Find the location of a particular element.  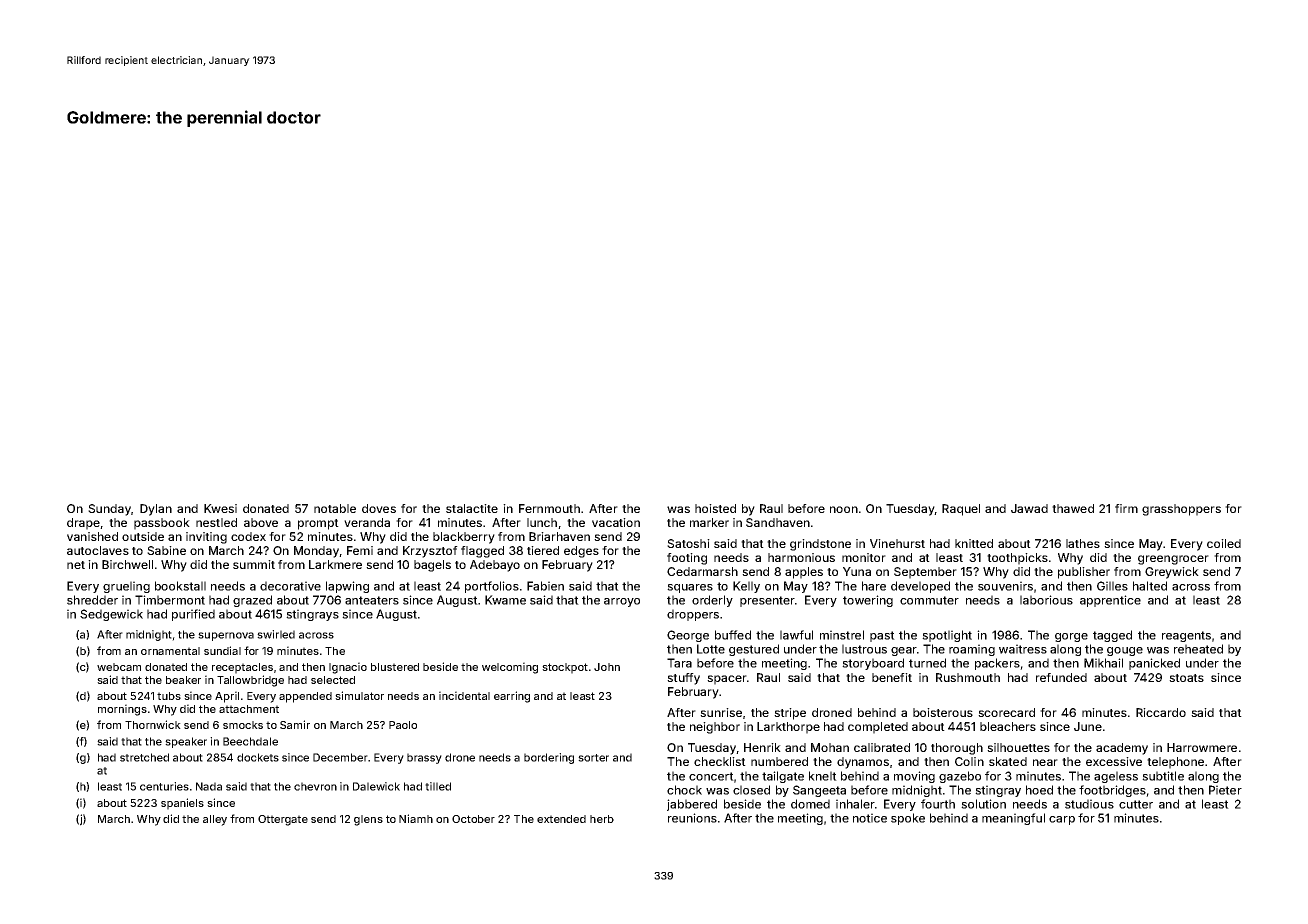

smocks is located at coordinates (243, 725).
